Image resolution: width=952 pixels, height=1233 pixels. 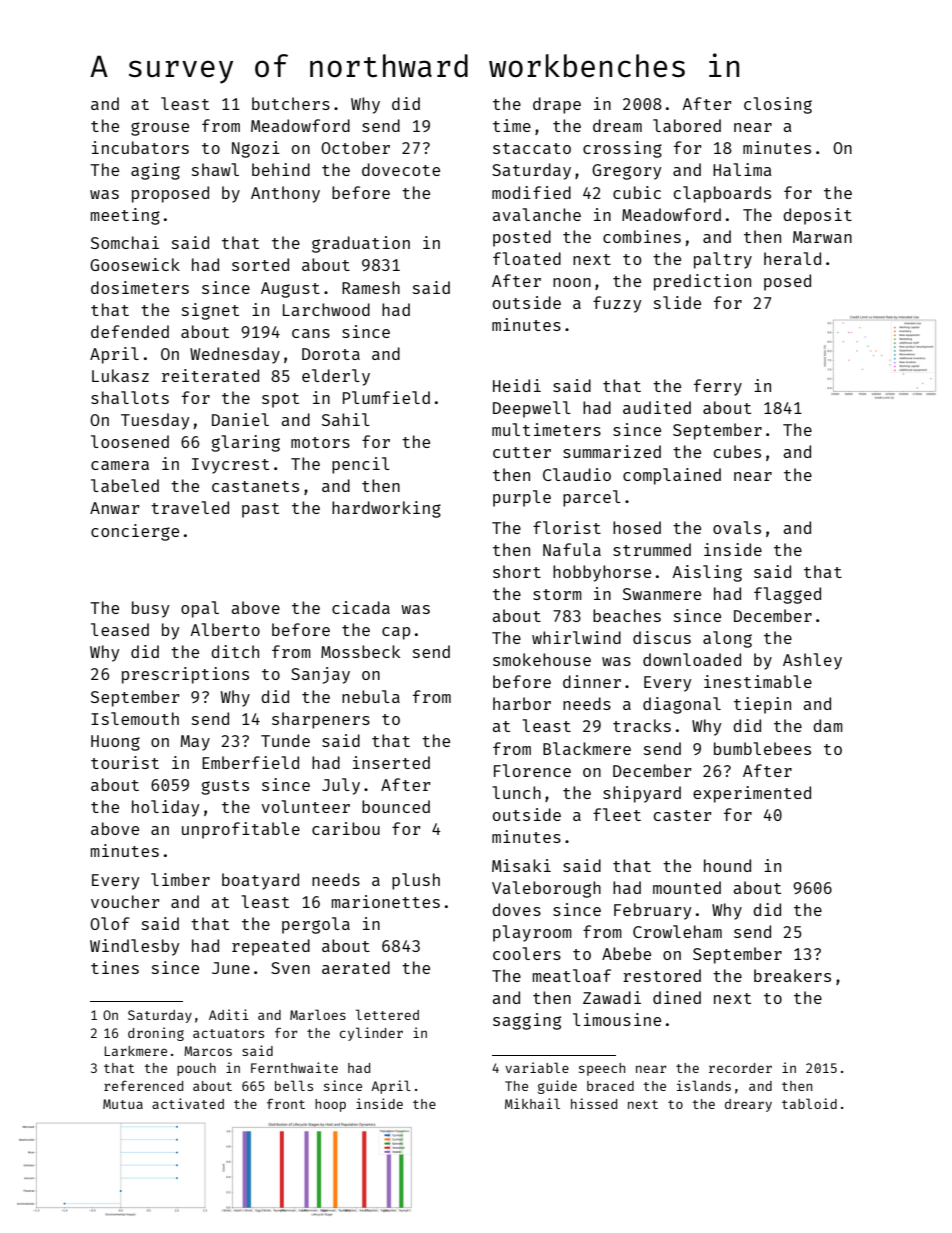 What do you see at coordinates (331, 354) in the screenshot?
I see `Dorota` at bounding box center [331, 354].
